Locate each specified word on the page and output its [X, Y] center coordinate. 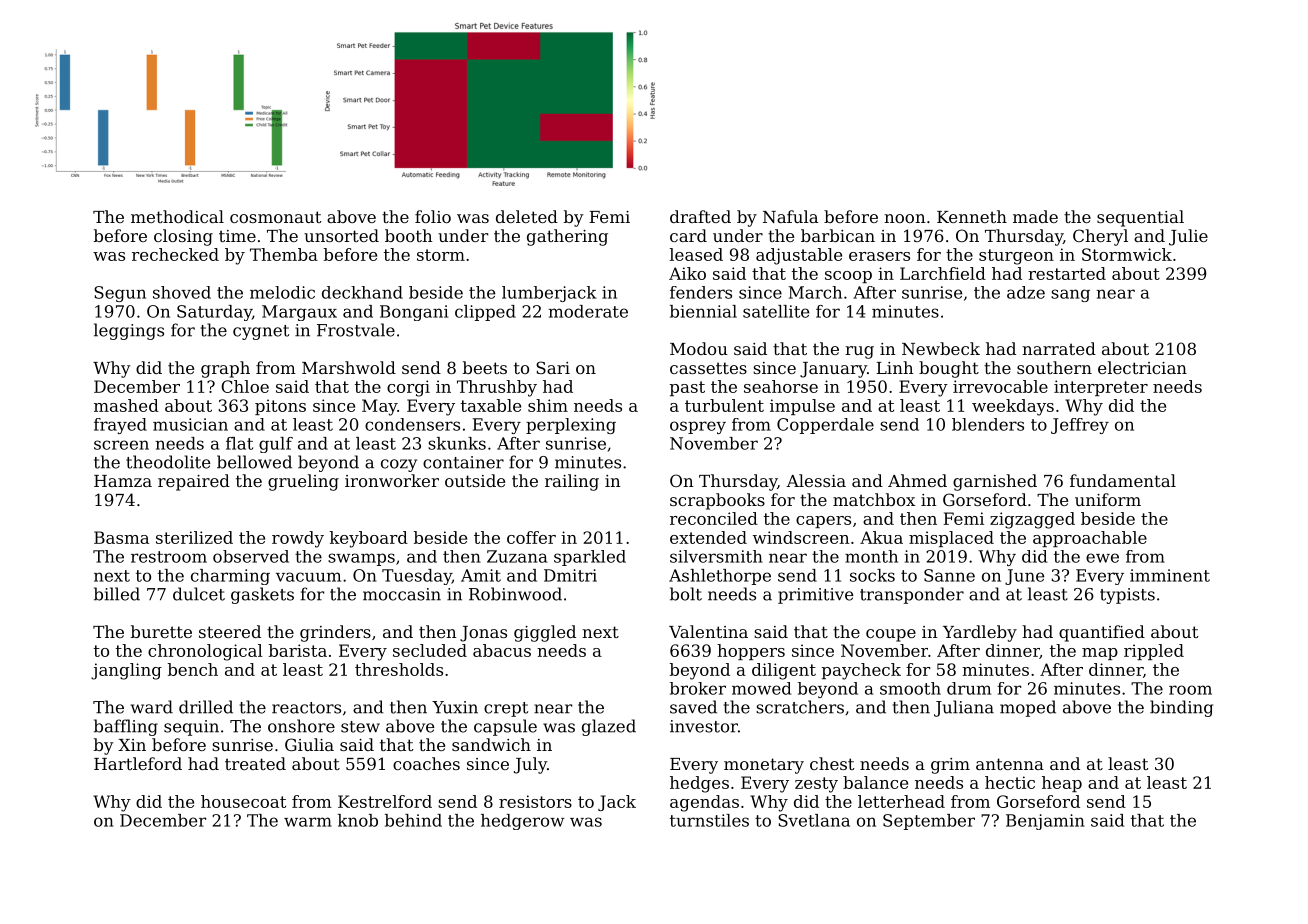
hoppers [751, 652]
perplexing [571, 426]
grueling [303, 482]
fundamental [1123, 480]
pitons [280, 407]
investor [704, 726]
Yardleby [980, 633]
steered [230, 631]
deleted [527, 216]
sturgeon [1016, 257]
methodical [177, 216]
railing [572, 482]
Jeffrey [1080, 426]
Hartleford [138, 763]
